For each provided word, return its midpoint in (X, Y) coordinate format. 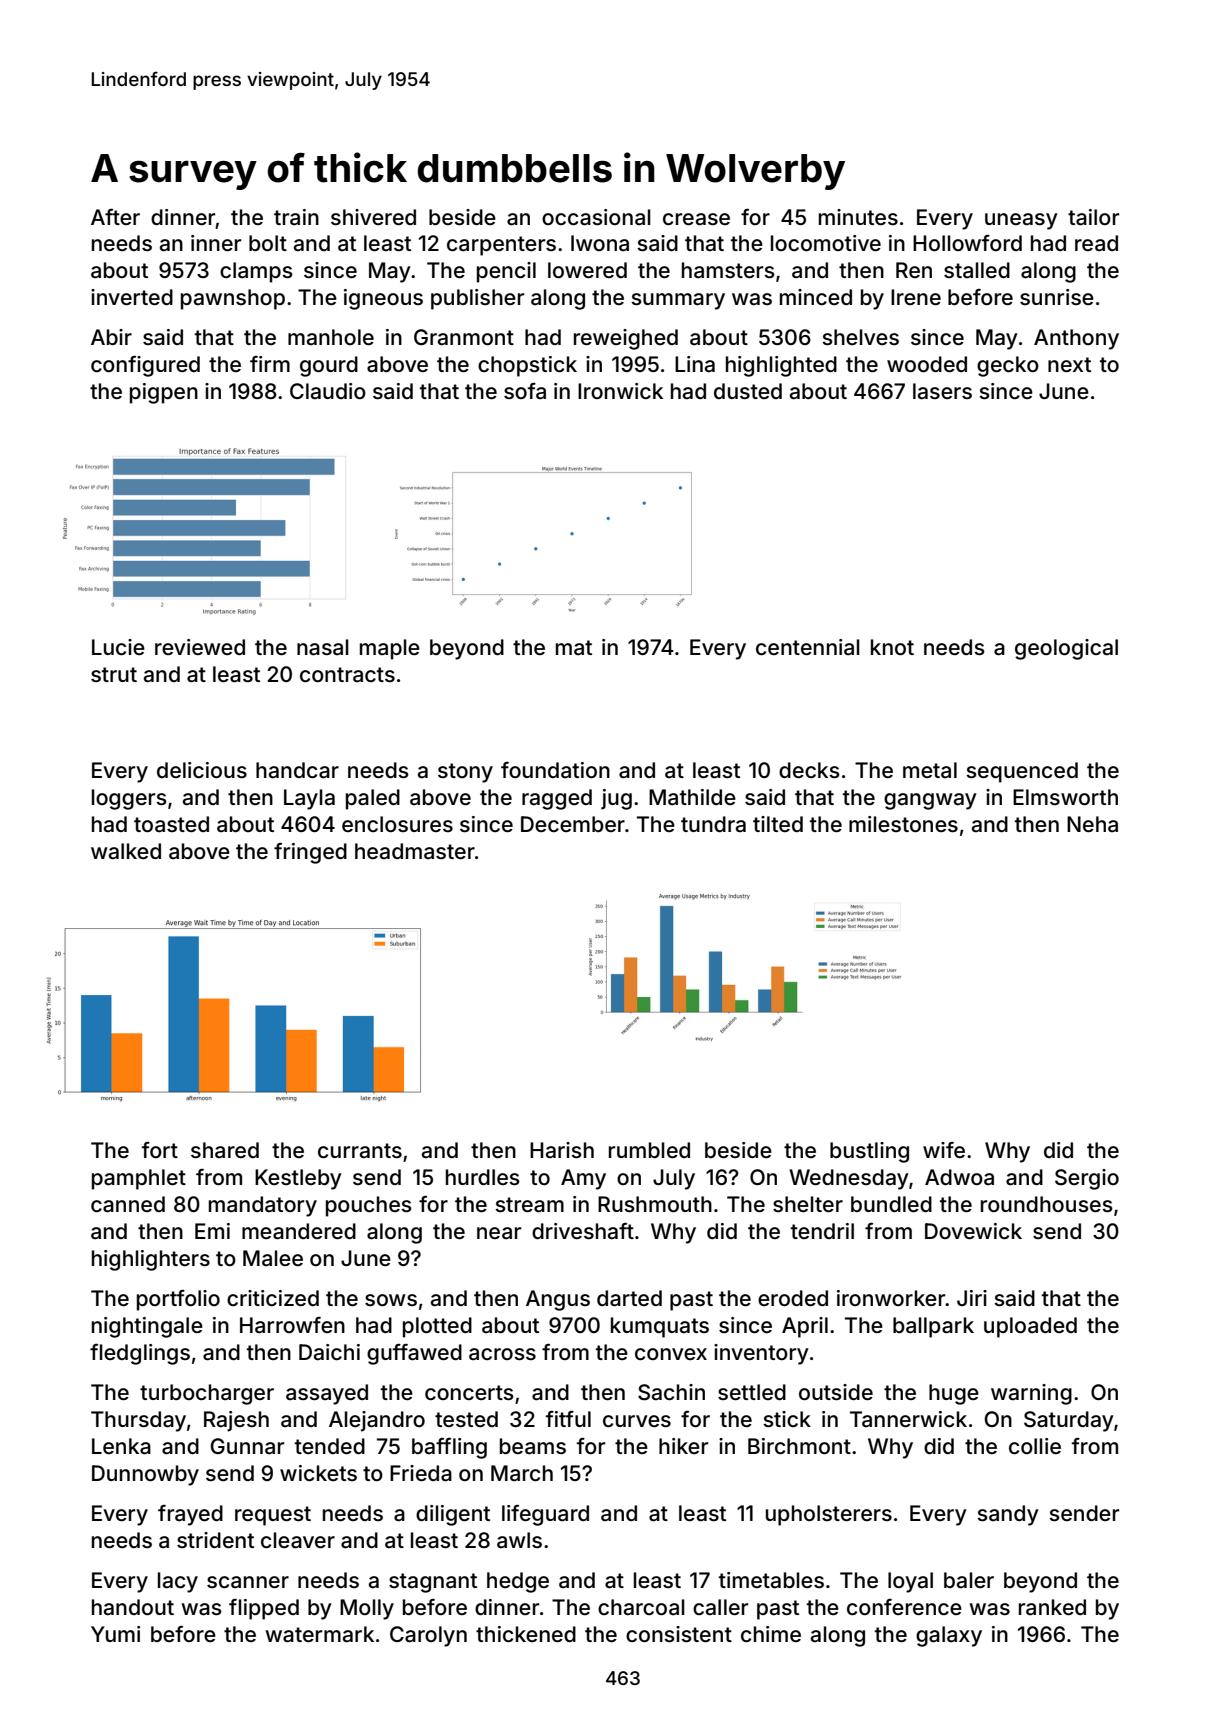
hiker (683, 1446)
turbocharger (207, 1394)
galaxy (949, 1636)
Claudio (328, 391)
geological (1066, 649)
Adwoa (959, 1177)
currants (360, 1151)
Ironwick (620, 391)
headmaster (415, 851)
